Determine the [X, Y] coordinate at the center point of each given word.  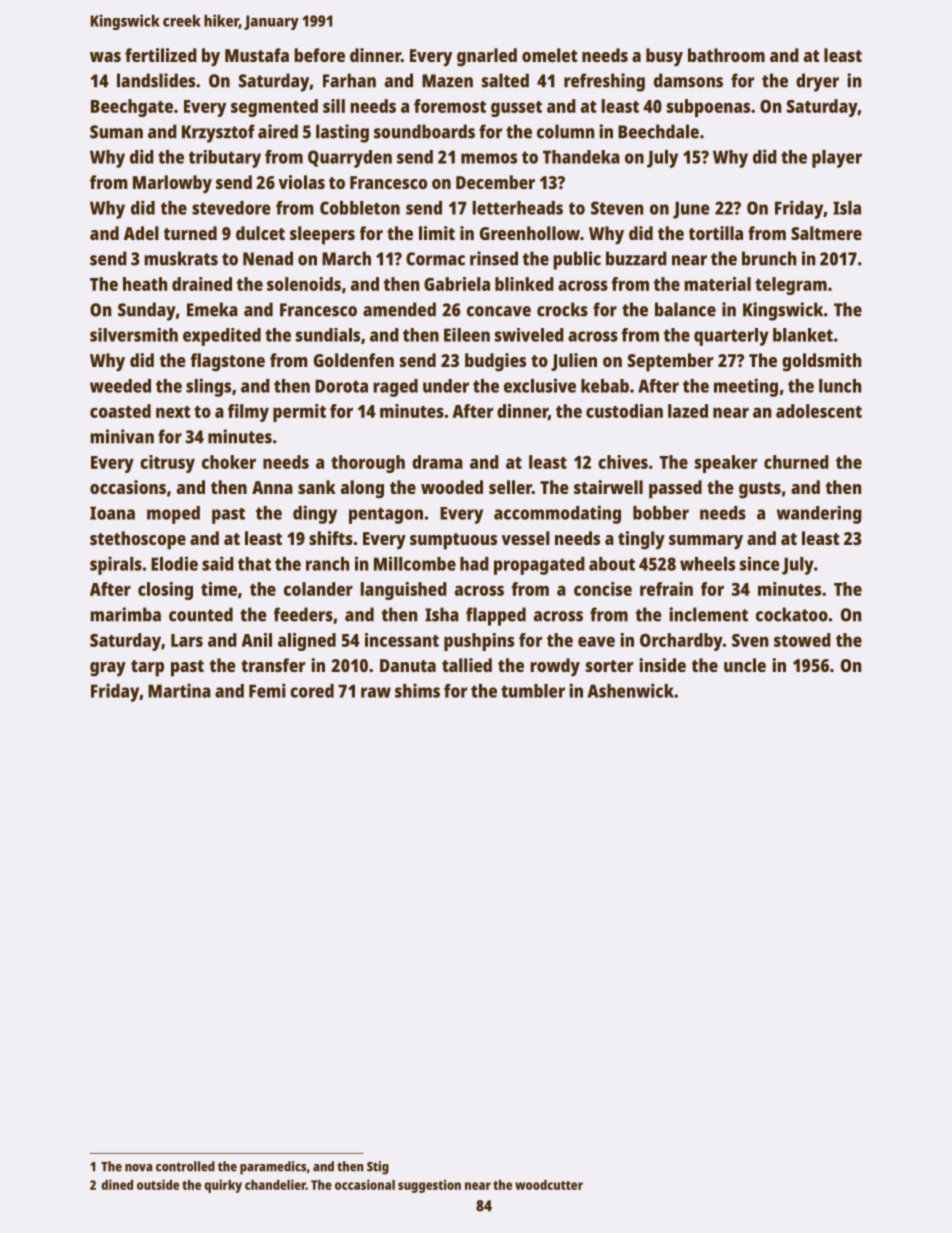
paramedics [273, 1168]
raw [376, 692]
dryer [817, 82]
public [577, 260]
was [105, 57]
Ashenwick [631, 690]
